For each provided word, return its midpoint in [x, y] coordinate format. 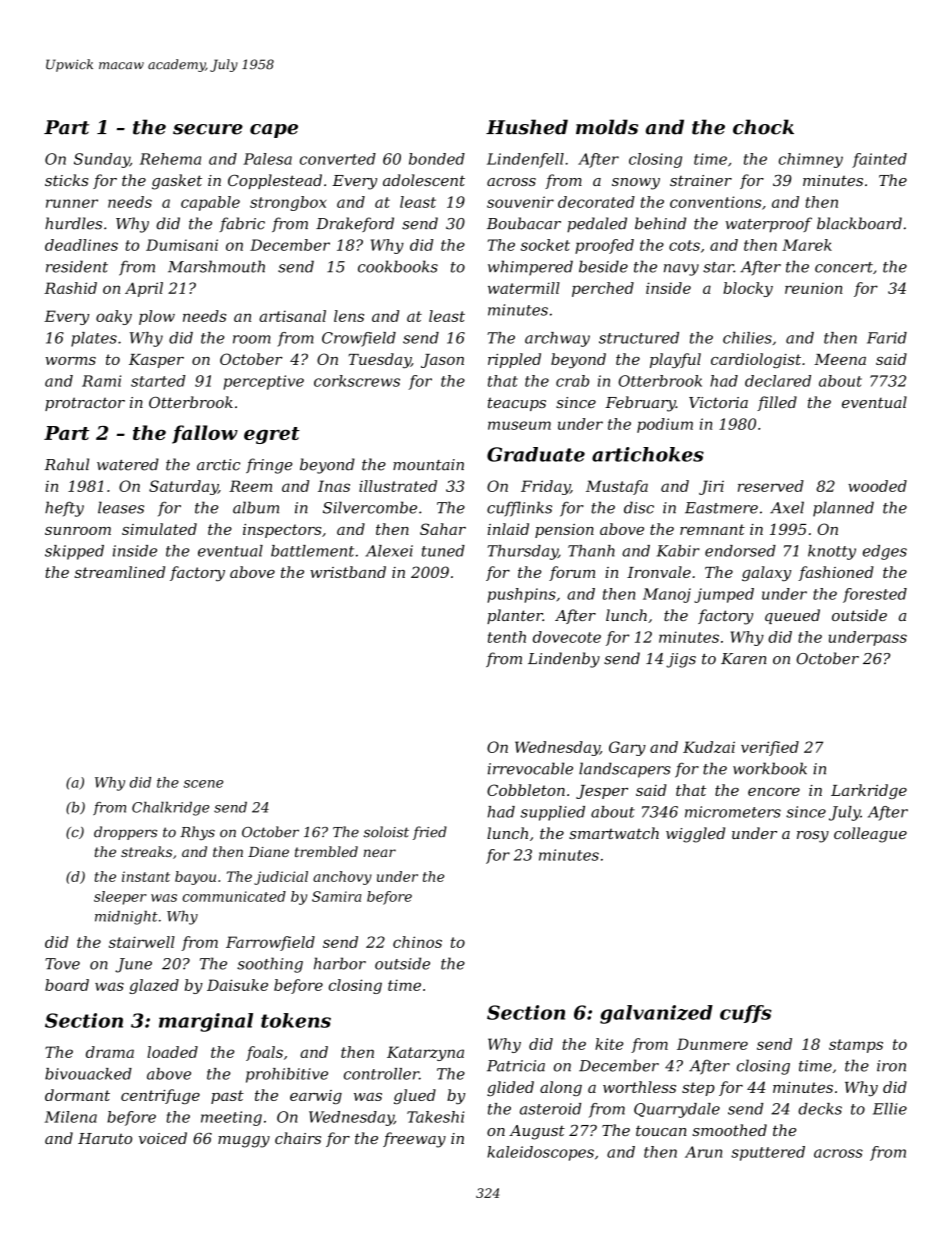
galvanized [656, 1014]
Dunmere [712, 1044]
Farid [887, 338]
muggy [244, 1142]
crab [572, 381]
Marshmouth [216, 266]
